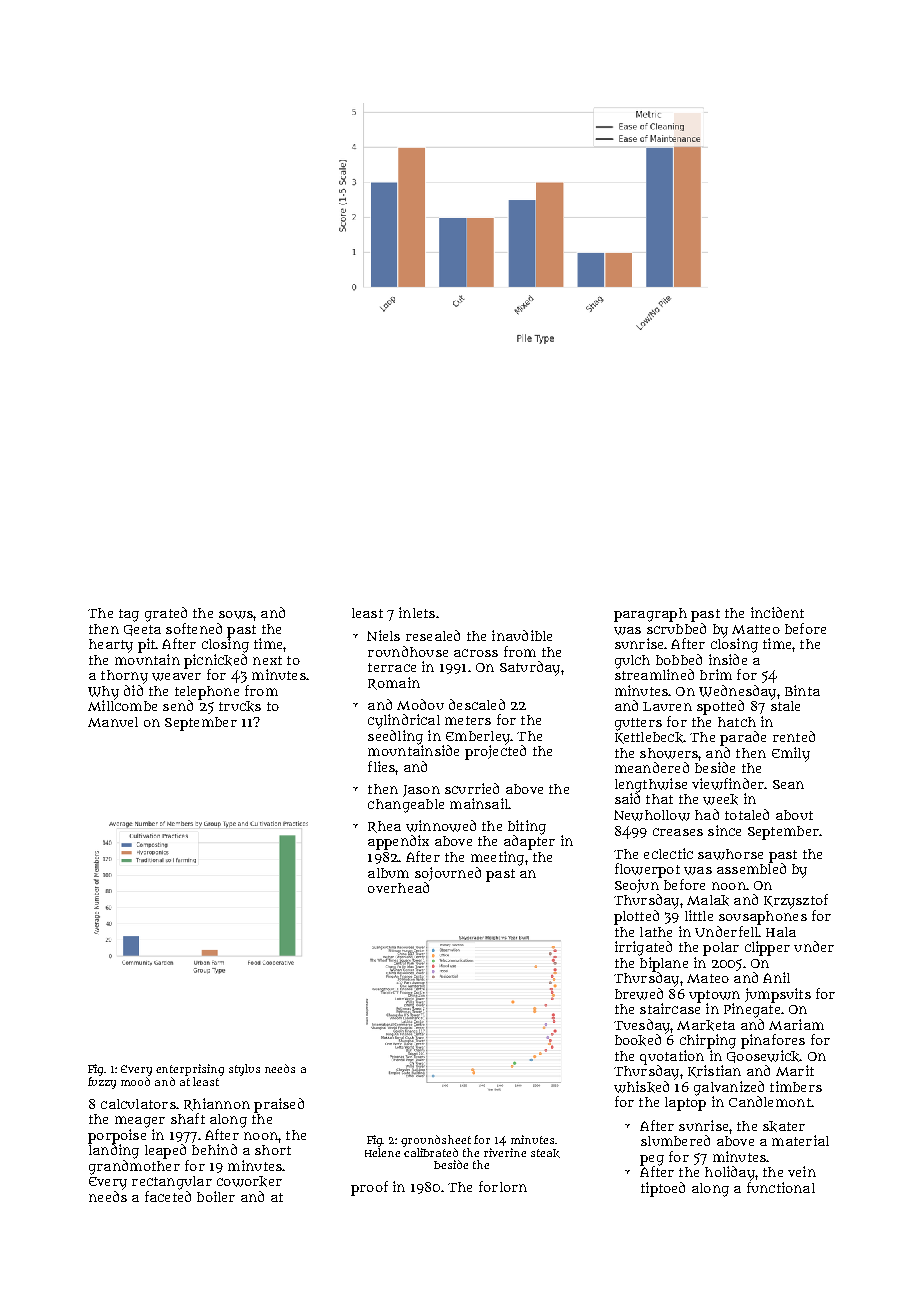 The image size is (924, 1308). Describe the element at coordinates (392, 667) in the image. I see `terrace` at that location.
